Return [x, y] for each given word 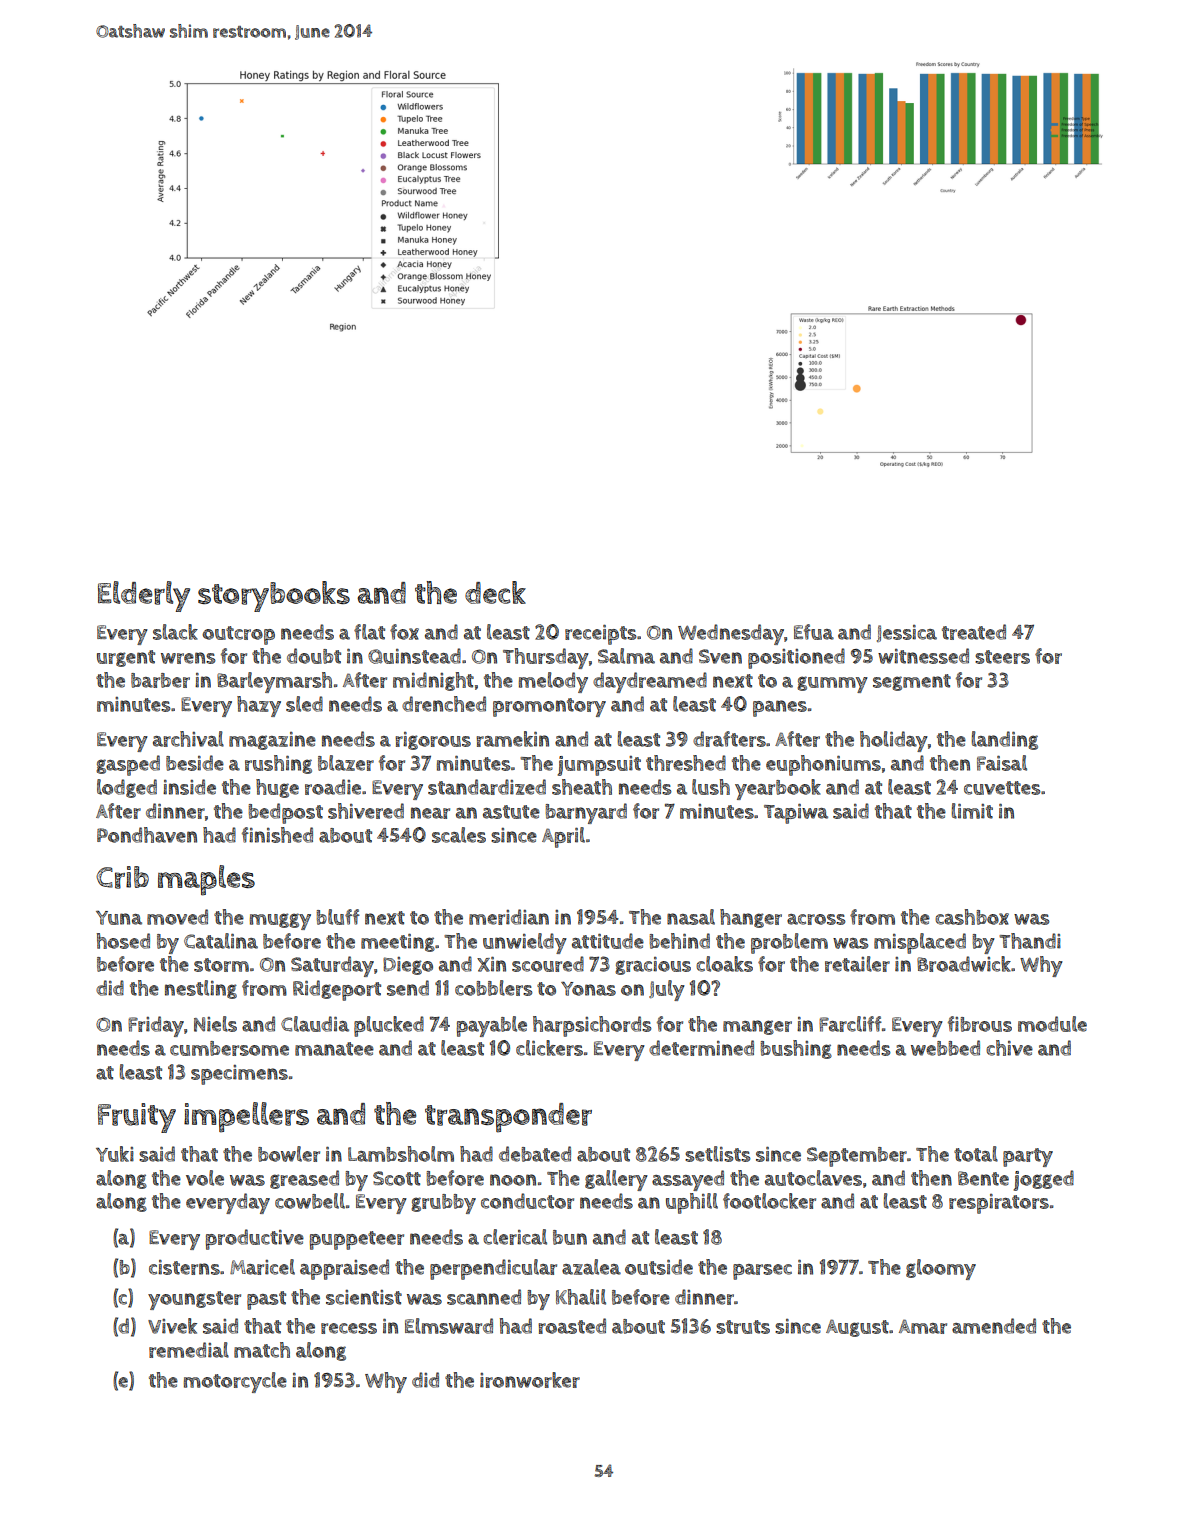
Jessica [907, 633]
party [1028, 1157]
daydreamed [650, 682]
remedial [189, 1350]
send [408, 988]
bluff [338, 917]
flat [369, 632]
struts [743, 1327]
